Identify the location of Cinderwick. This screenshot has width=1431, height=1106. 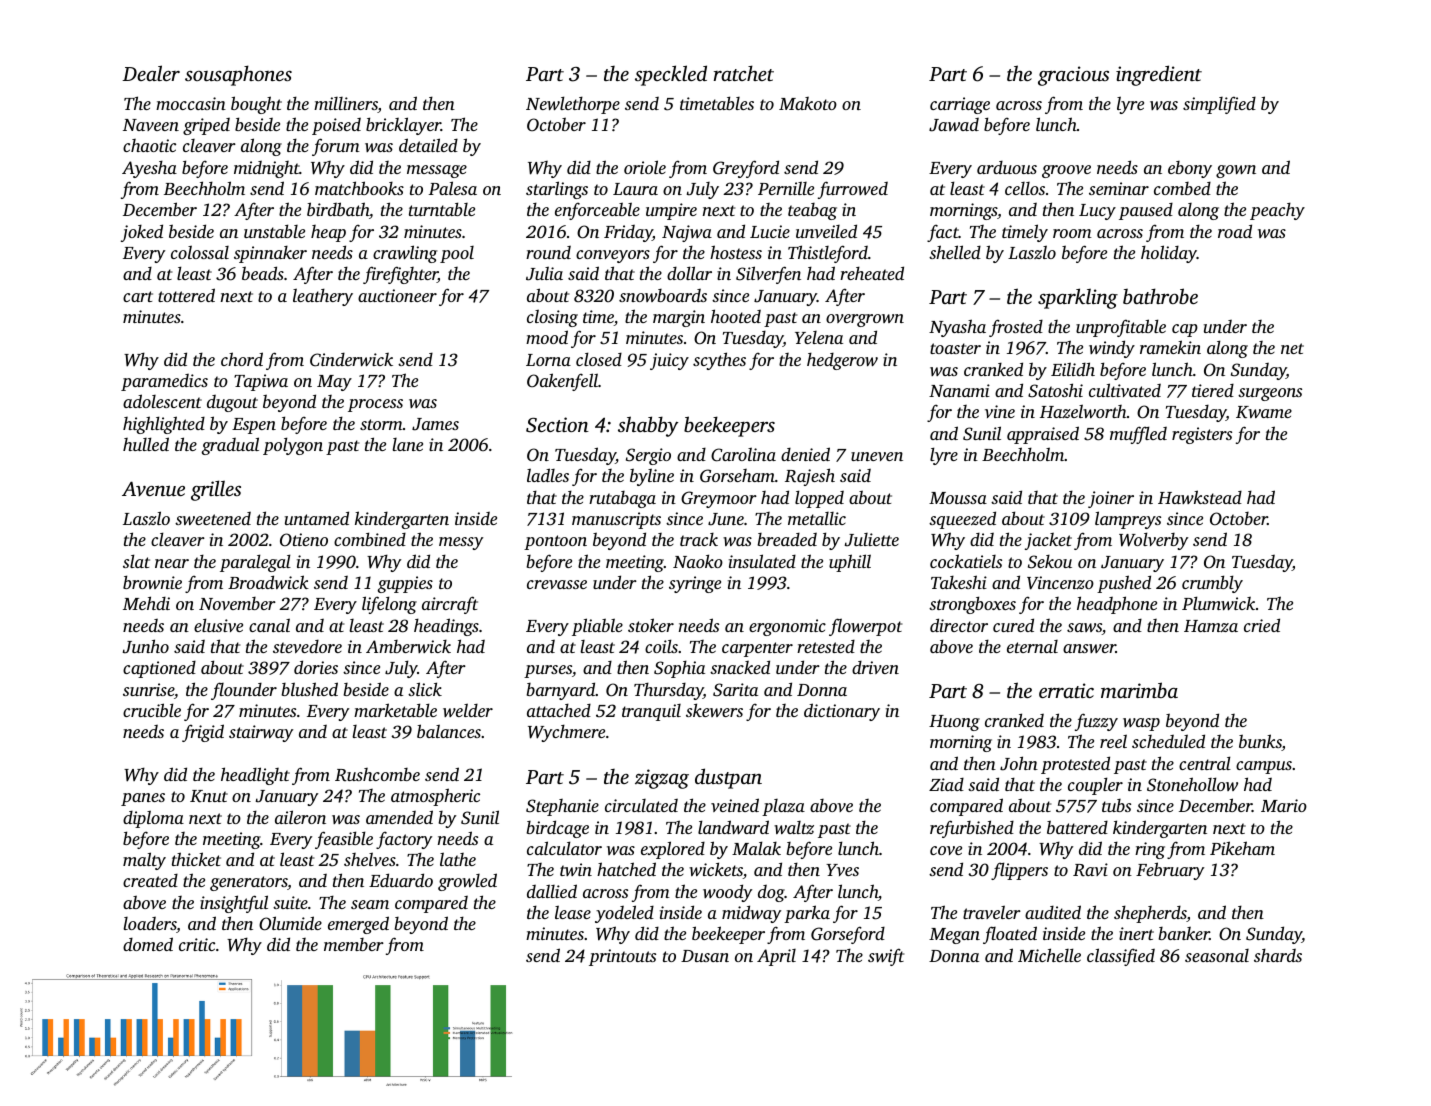
(351, 360).
